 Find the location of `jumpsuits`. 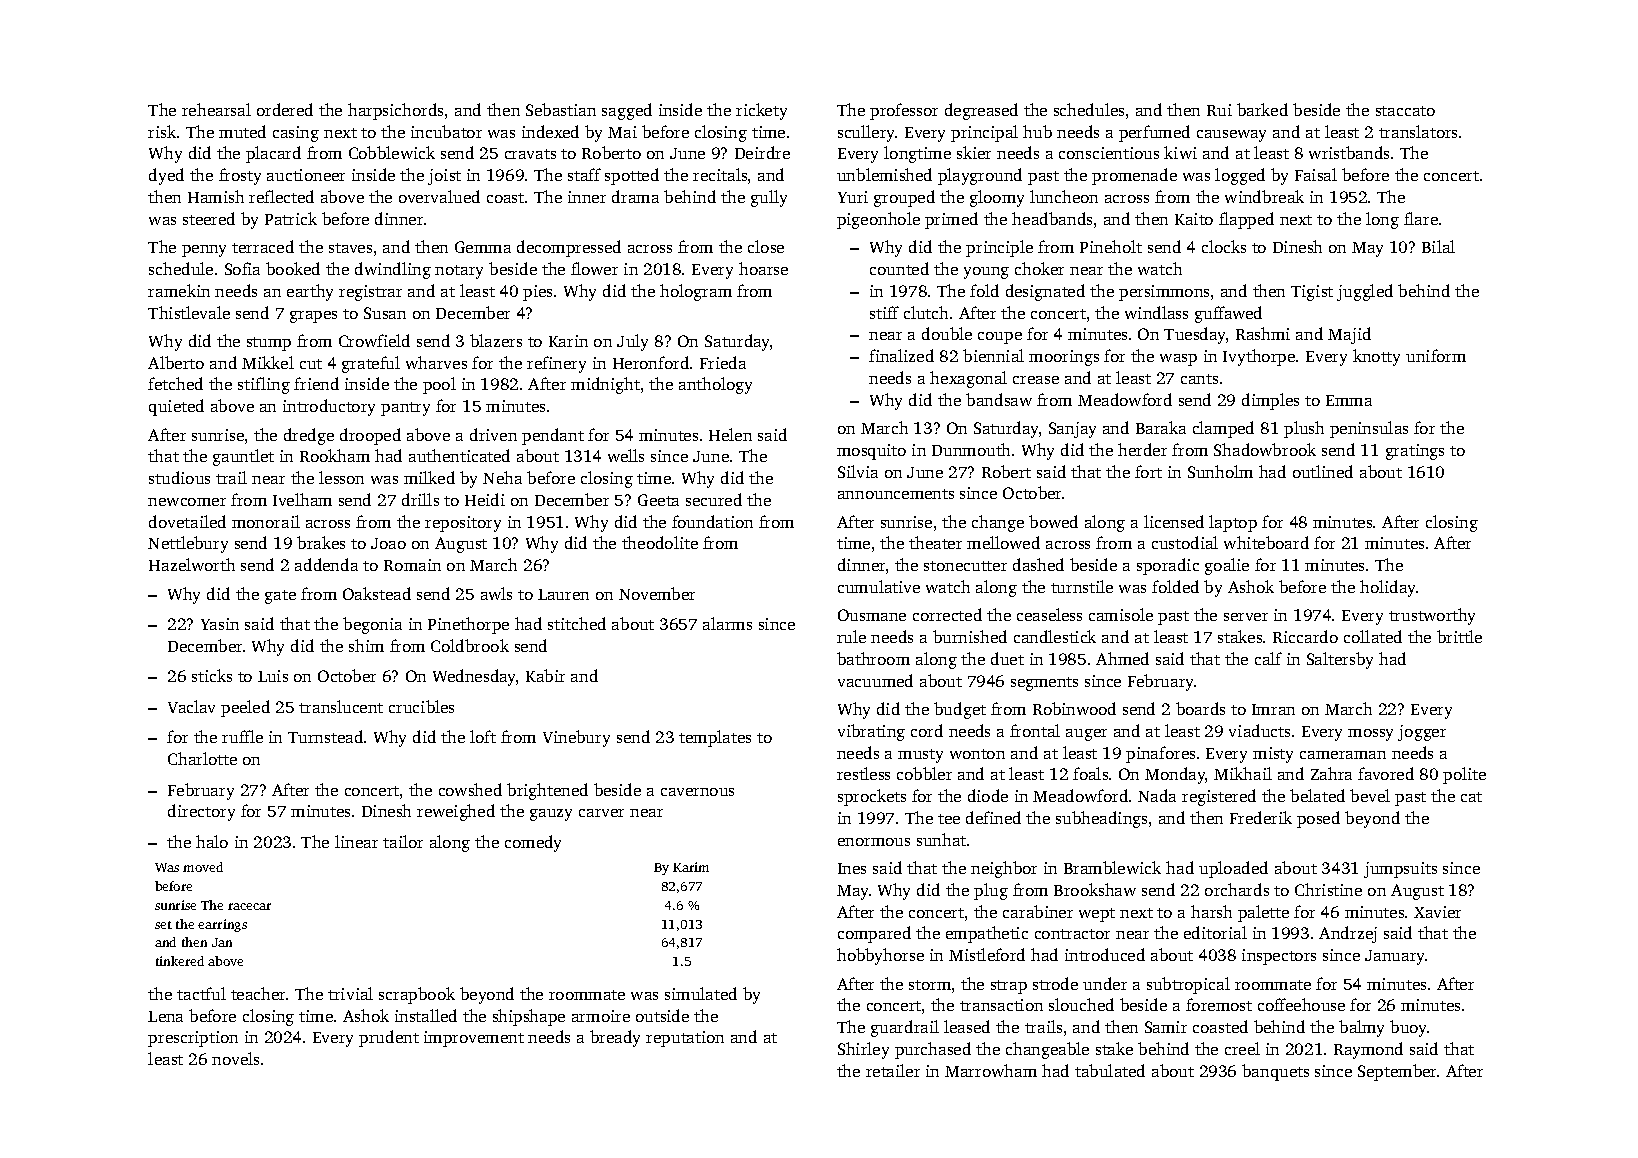

jumpsuits is located at coordinates (1400, 870).
